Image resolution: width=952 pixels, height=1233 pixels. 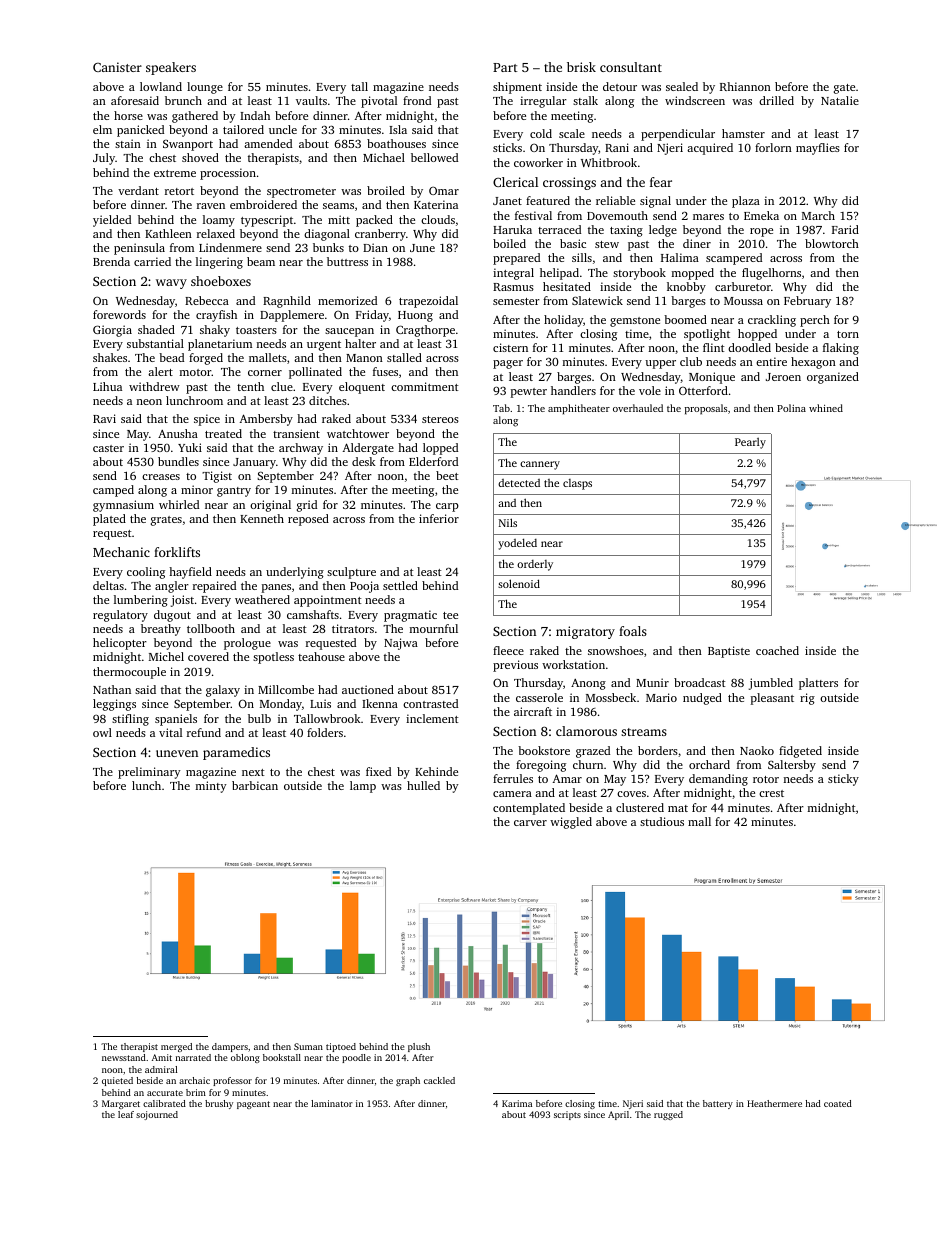 What do you see at coordinates (777, 650) in the image?
I see `coached` at bounding box center [777, 650].
